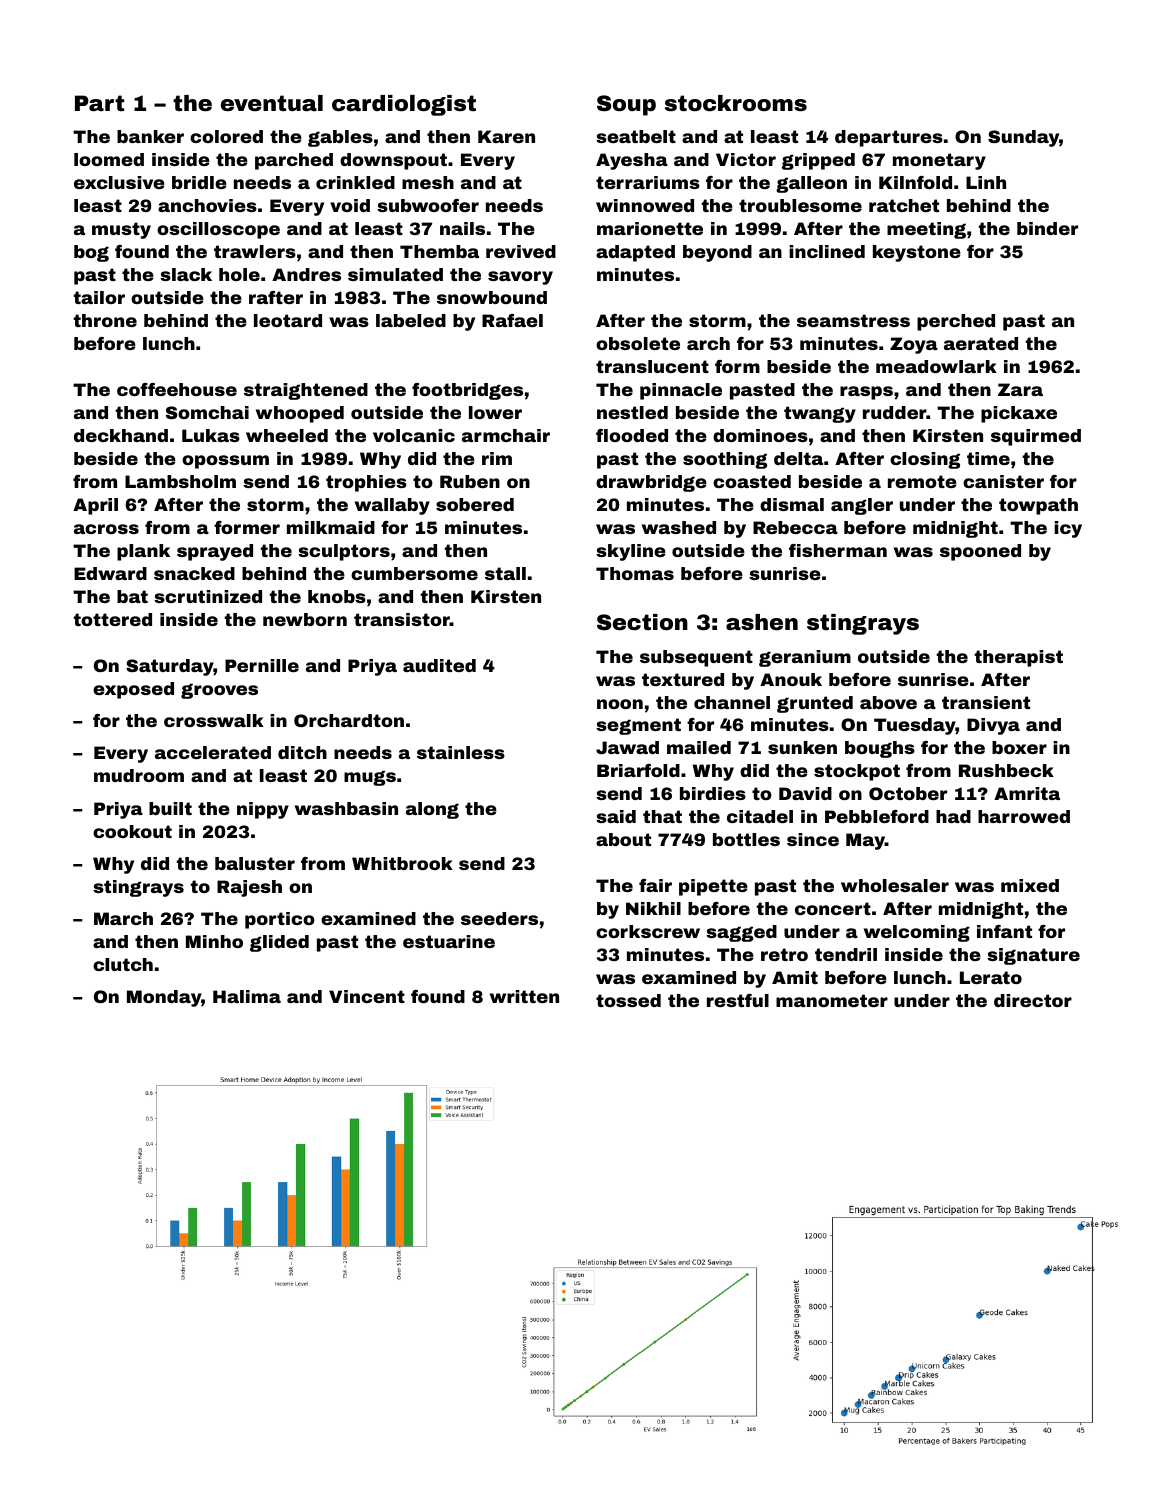 The height and width of the document is (1497, 1157). I want to click on clutch, so click(123, 964).
